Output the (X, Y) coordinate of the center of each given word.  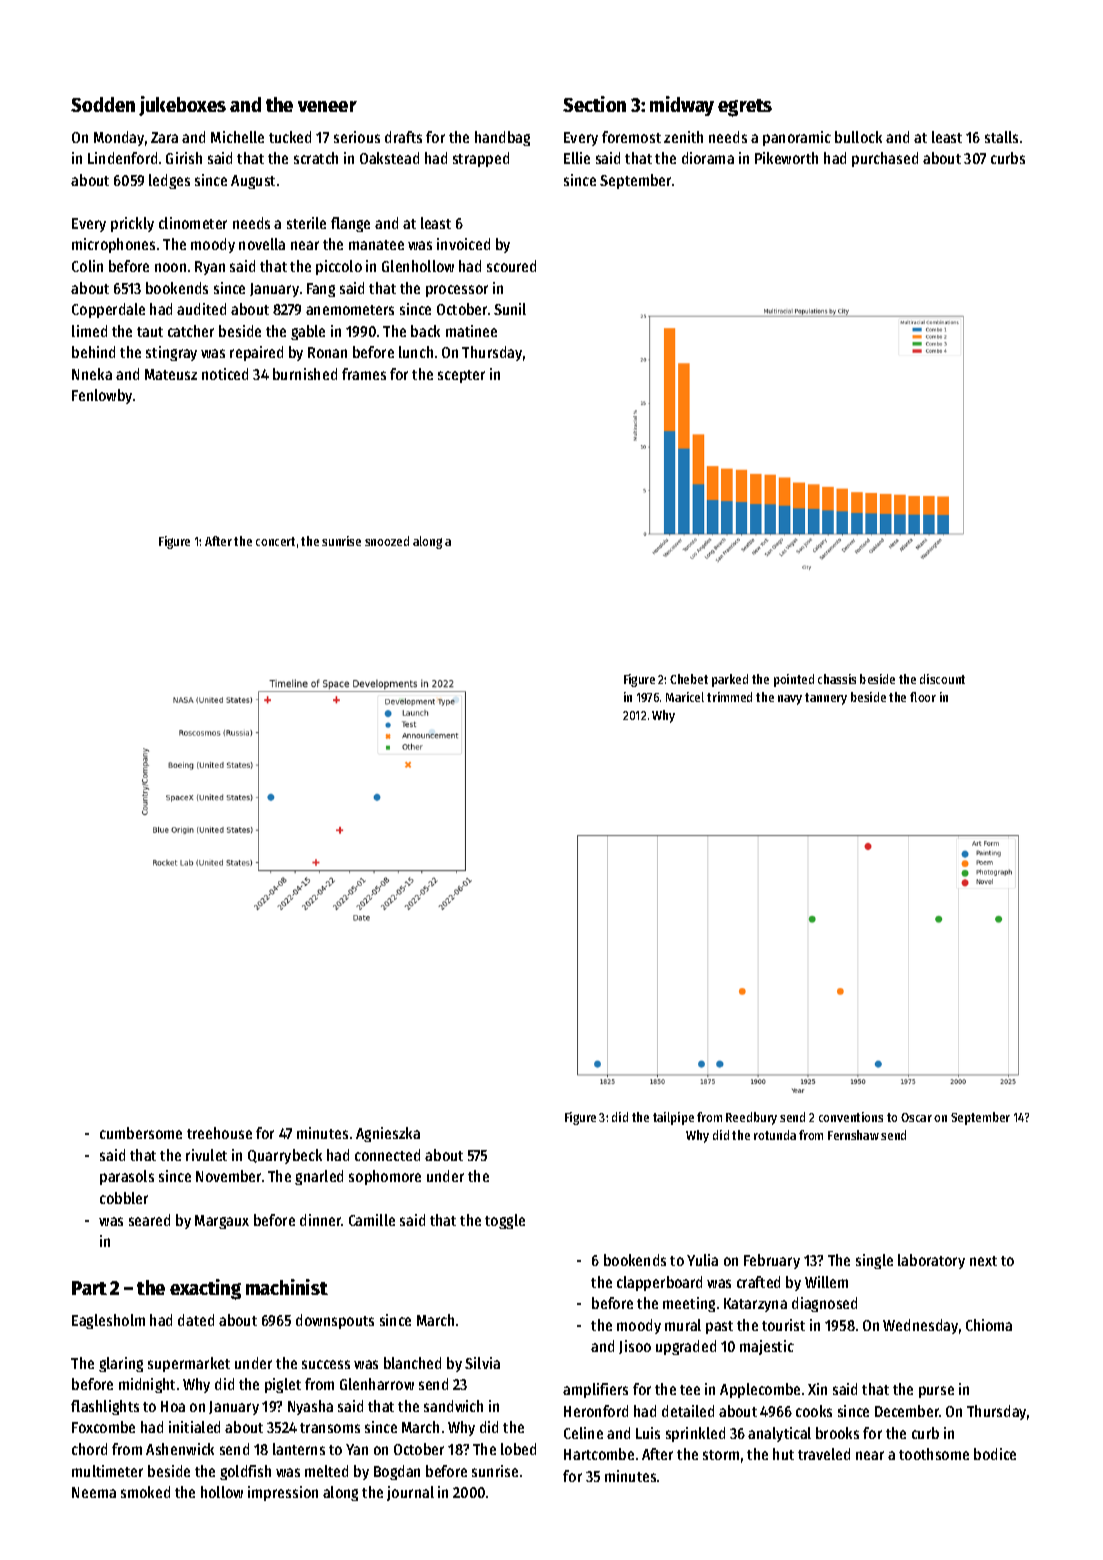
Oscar (916, 1117)
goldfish (245, 1472)
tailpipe (673, 1118)
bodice (995, 1454)
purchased (885, 159)
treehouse (219, 1133)
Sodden (103, 104)
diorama (708, 158)
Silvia (482, 1363)
